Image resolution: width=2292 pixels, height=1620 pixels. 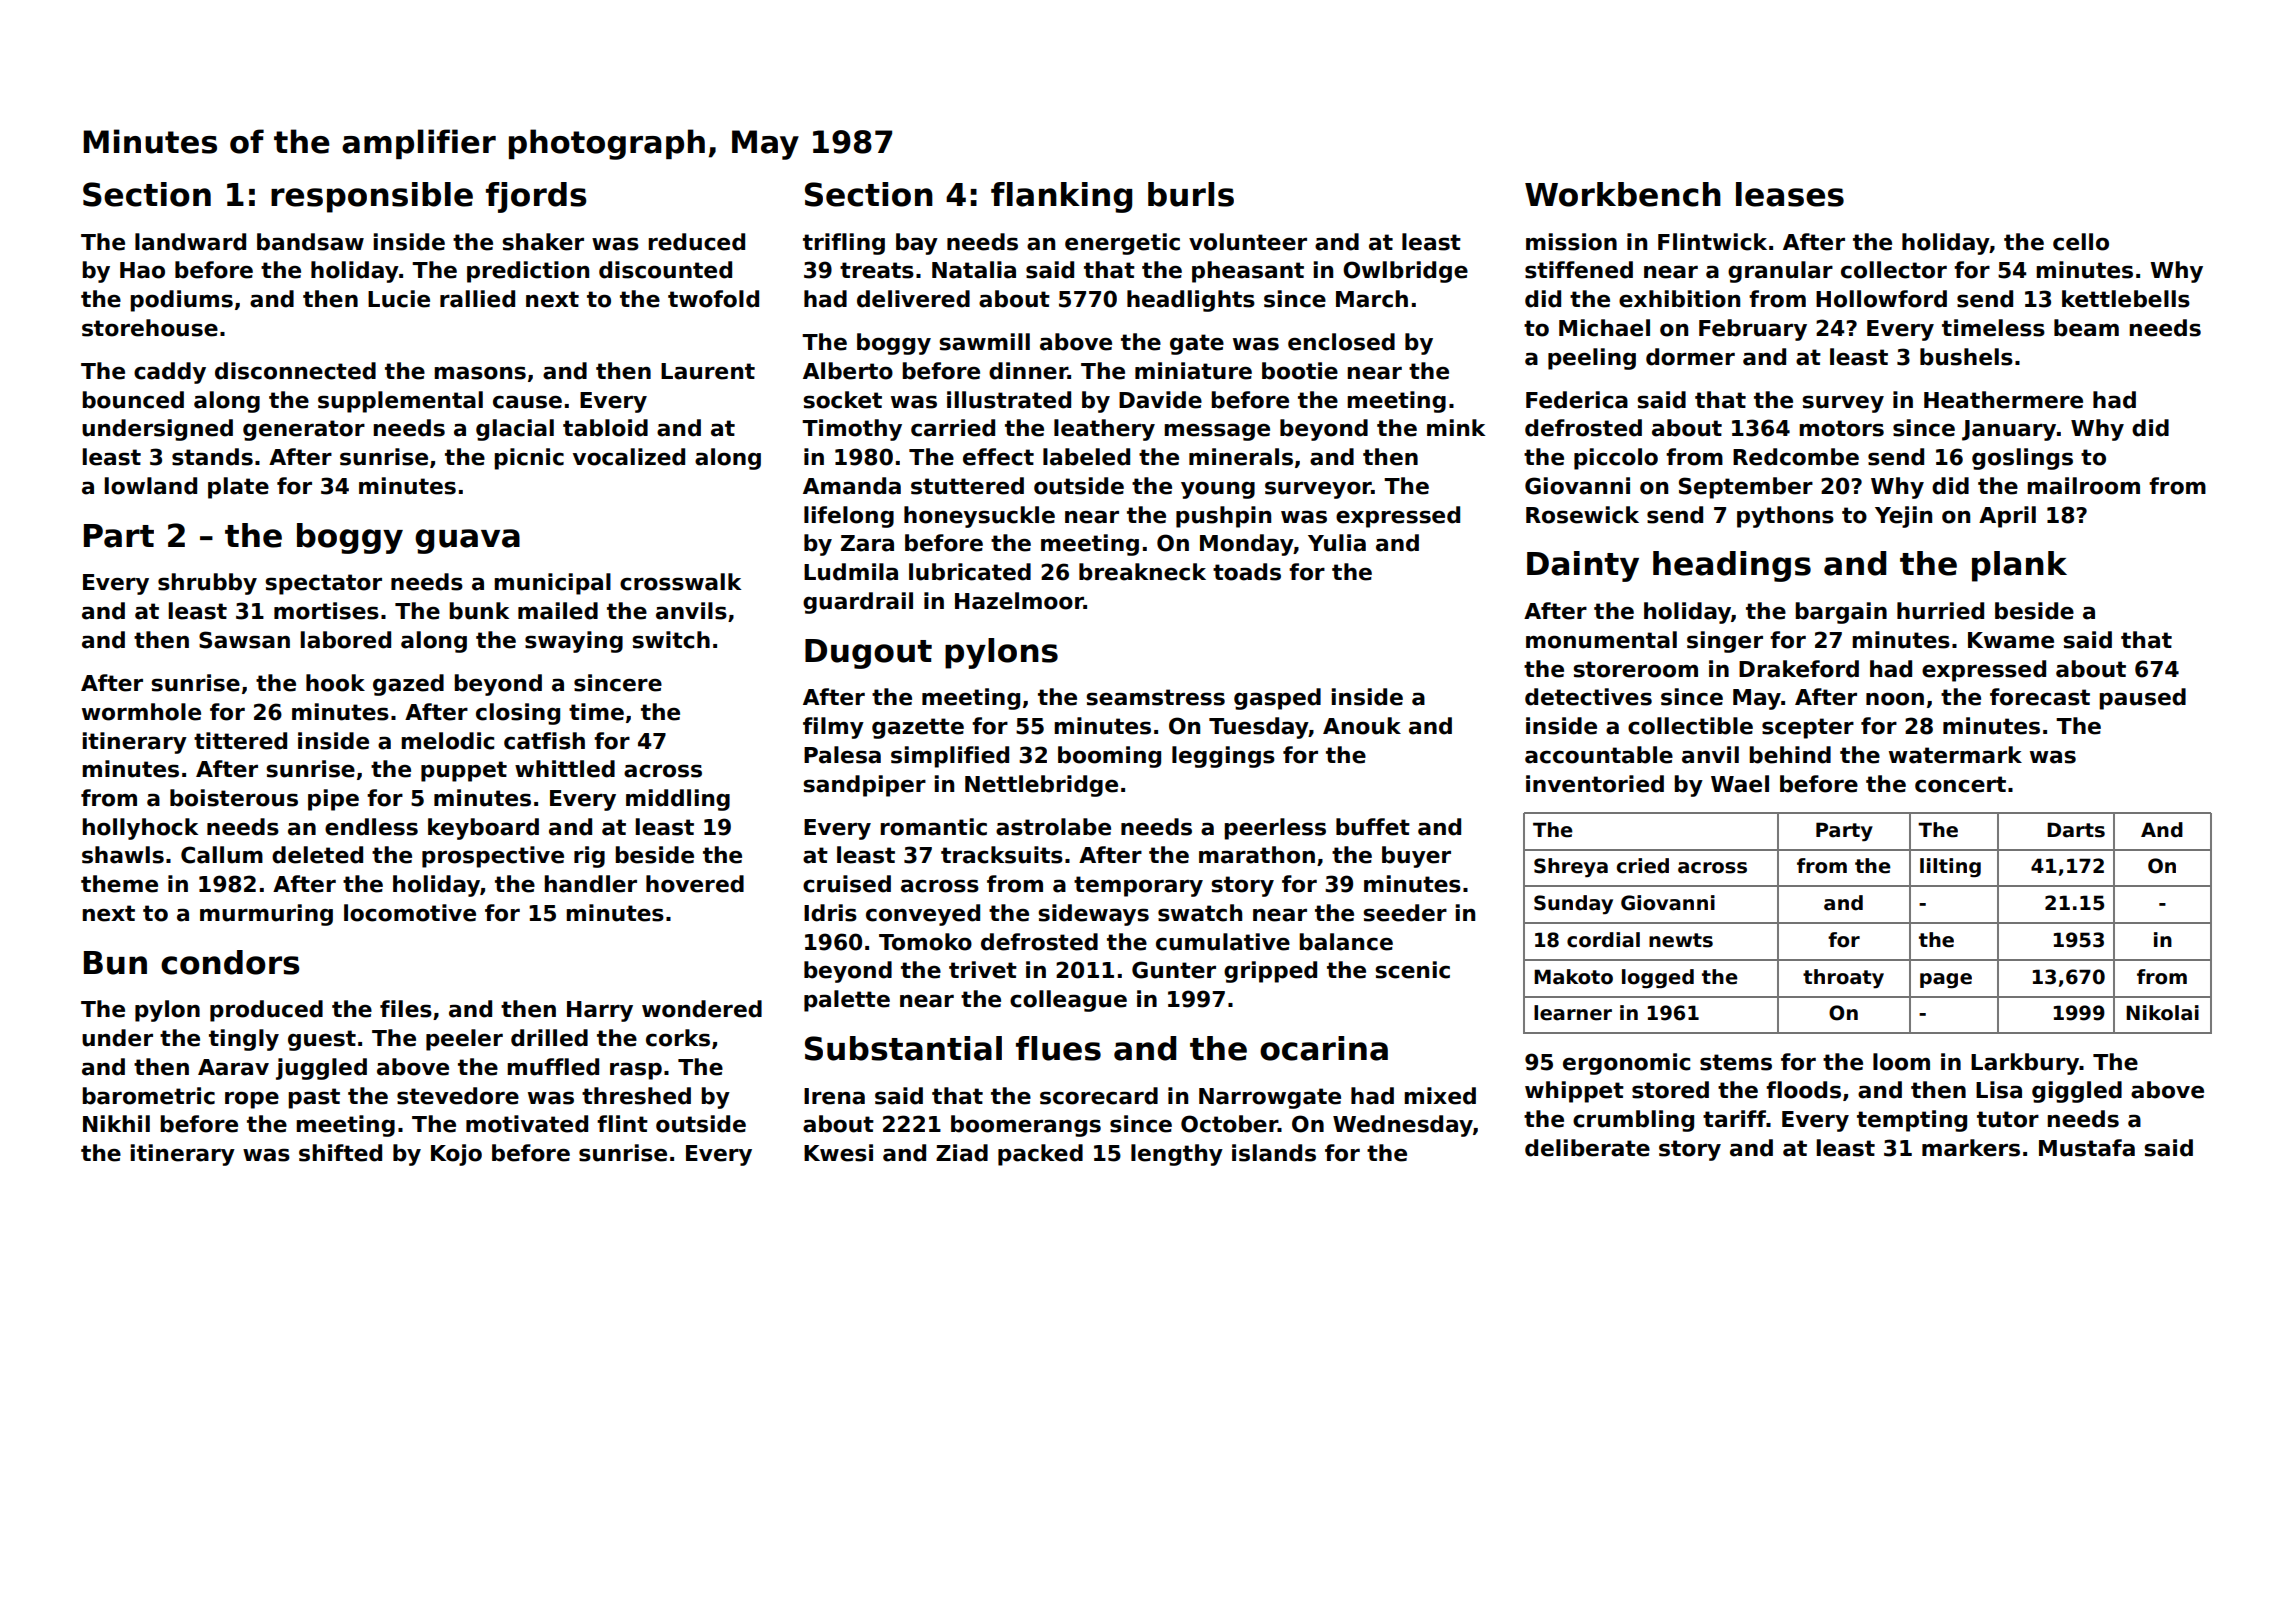 What do you see at coordinates (150, 328) in the page?
I see `storehouse` at bounding box center [150, 328].
